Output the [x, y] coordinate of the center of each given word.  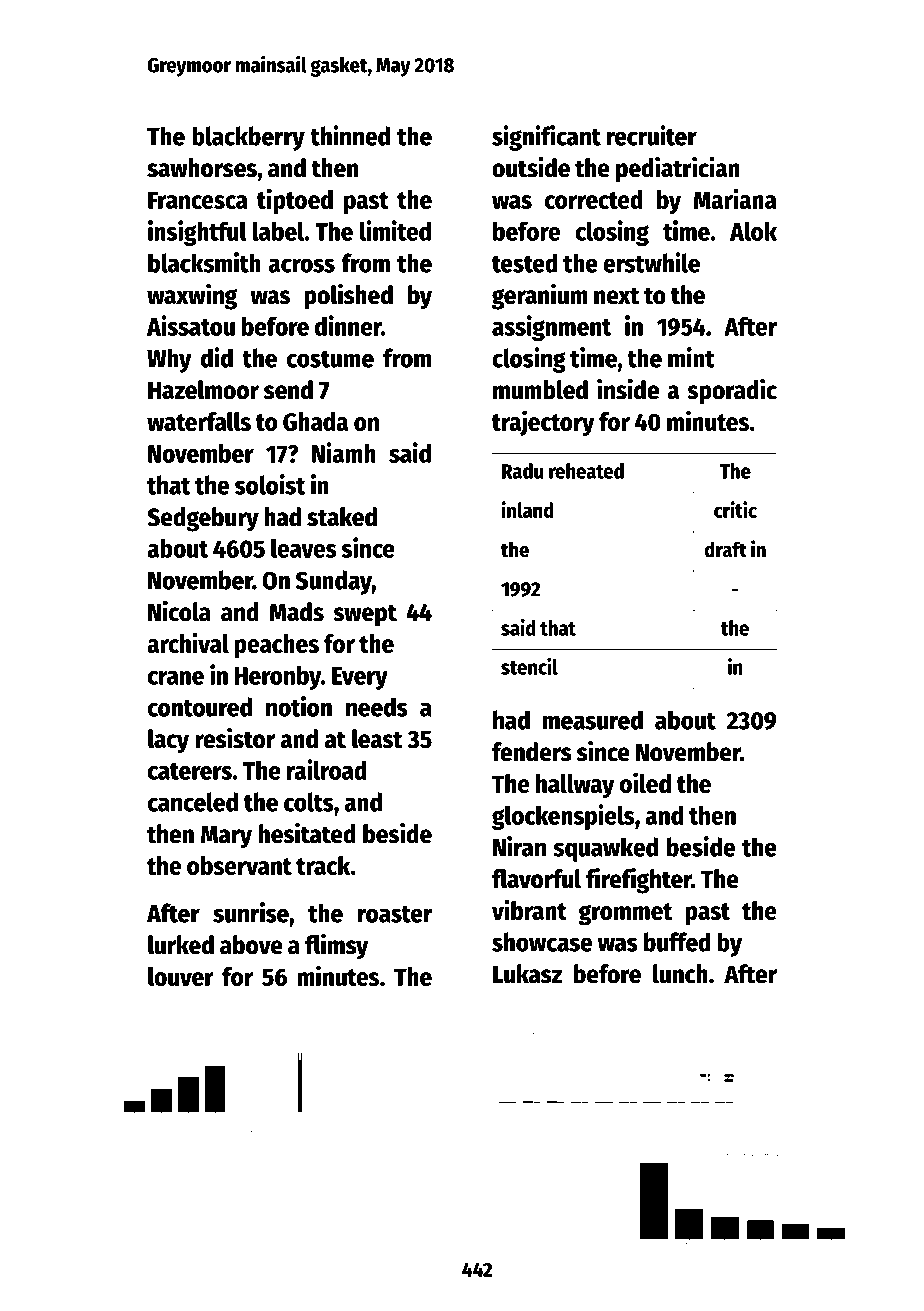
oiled [645, 782]
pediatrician [678, 170]
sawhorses [202, 168]
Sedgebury [203, 519]
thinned [350, 135]
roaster [395, 914]
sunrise [251, 912]
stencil [529, 666]
